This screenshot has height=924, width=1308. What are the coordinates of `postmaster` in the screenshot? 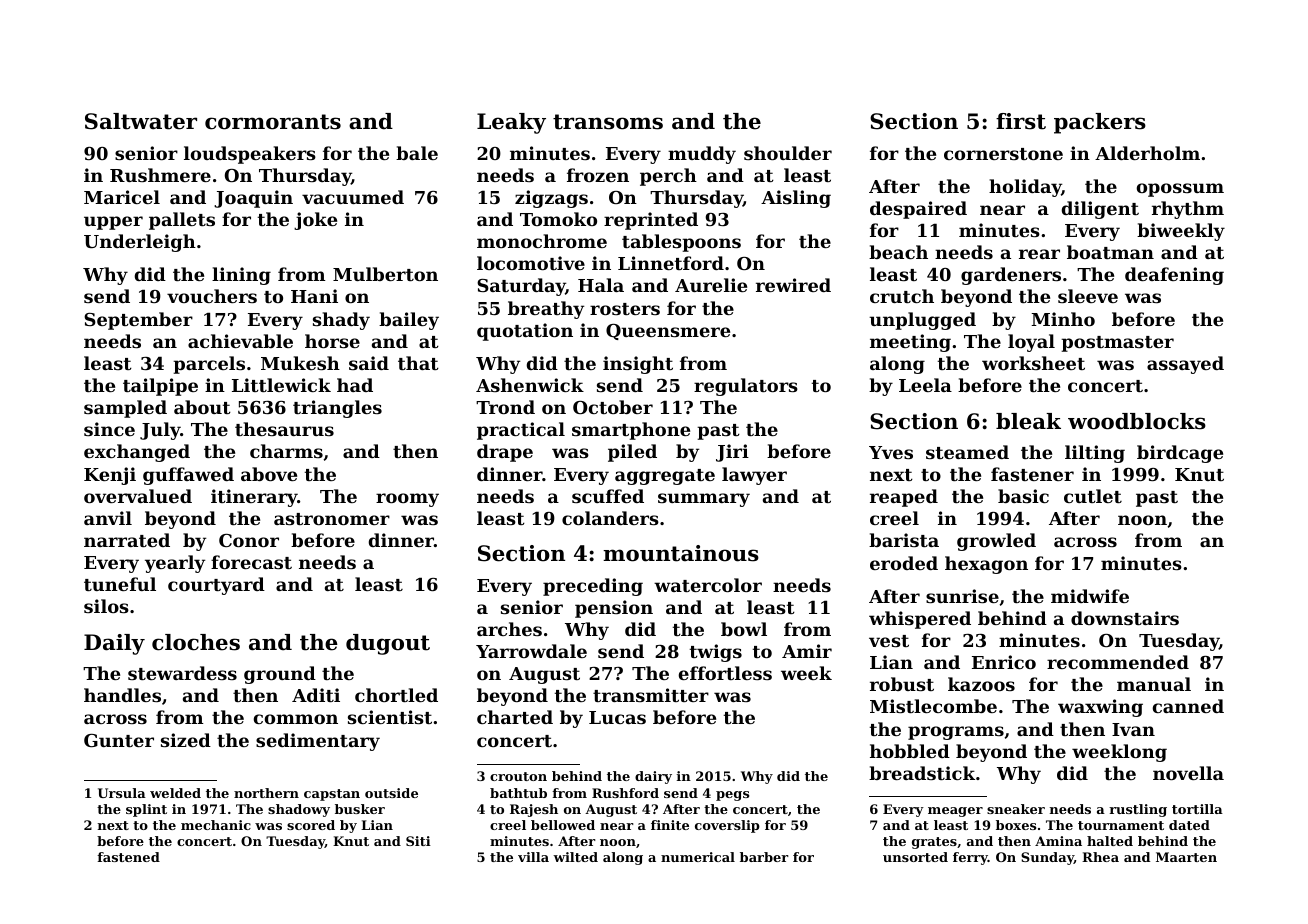 It's located at (1117, 344).
